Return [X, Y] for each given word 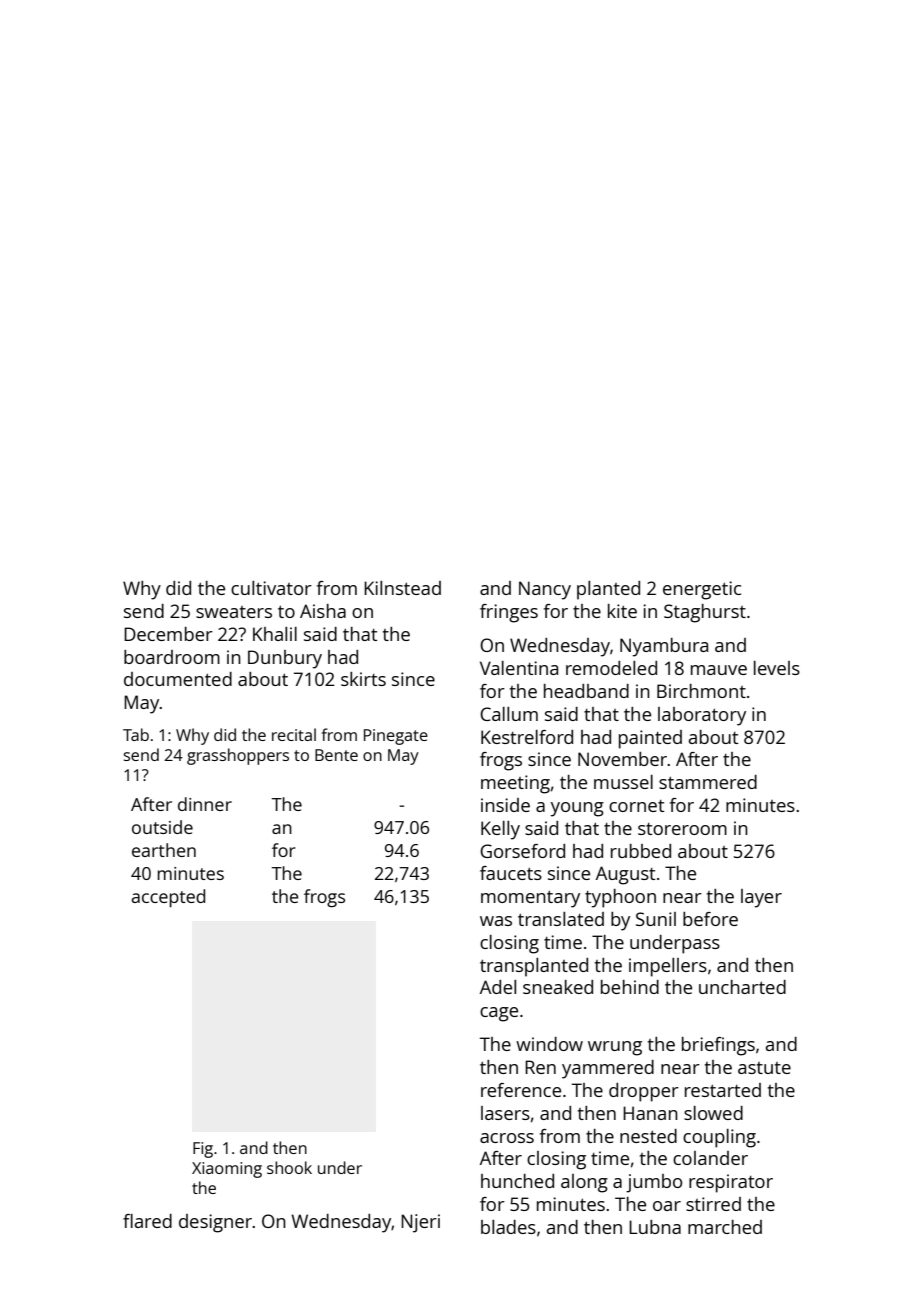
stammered [708, 782]
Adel [498, 987]
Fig [203, 1150]
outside [162, 827]
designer [216, 1223]
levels [777, 668]
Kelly [500, 830]
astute [764, 1068]
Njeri [420, 1223]
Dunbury [285, 659]
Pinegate [396, 737]
